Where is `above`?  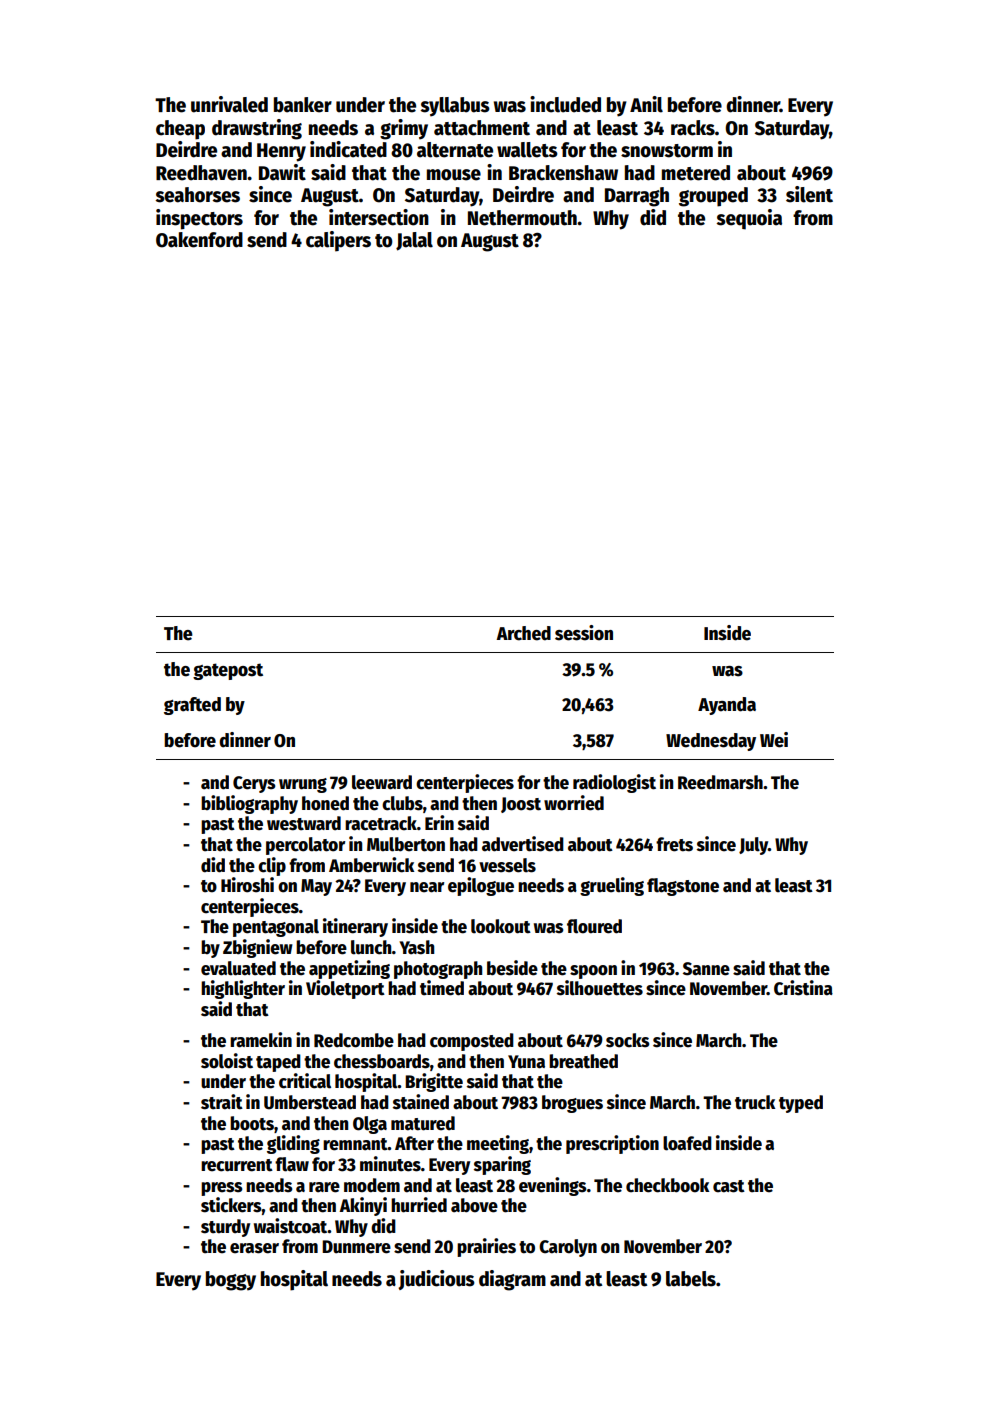
above is located at coordinates (474, 1205).
